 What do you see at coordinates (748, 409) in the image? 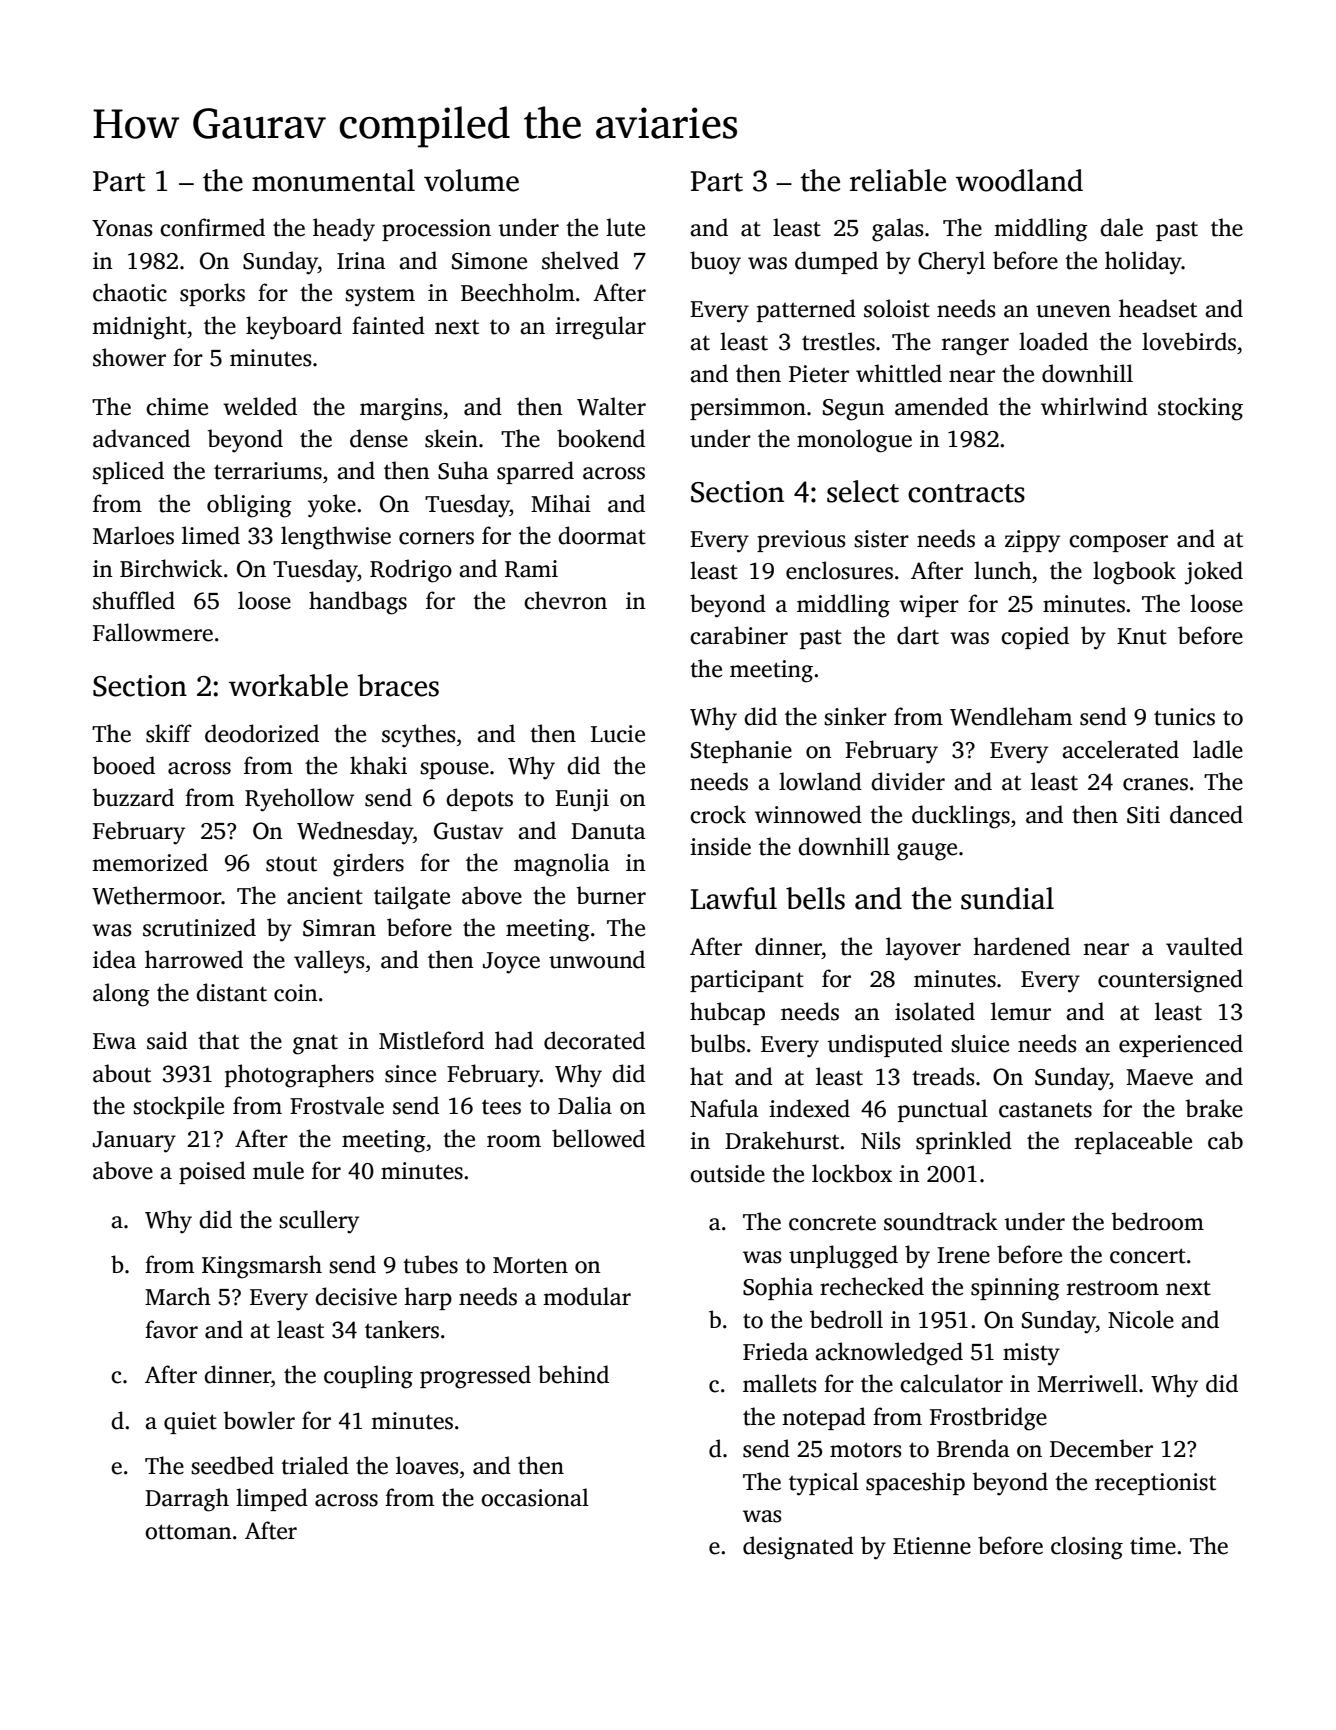
I see `persimmon` at bounding box center [748, 409].
